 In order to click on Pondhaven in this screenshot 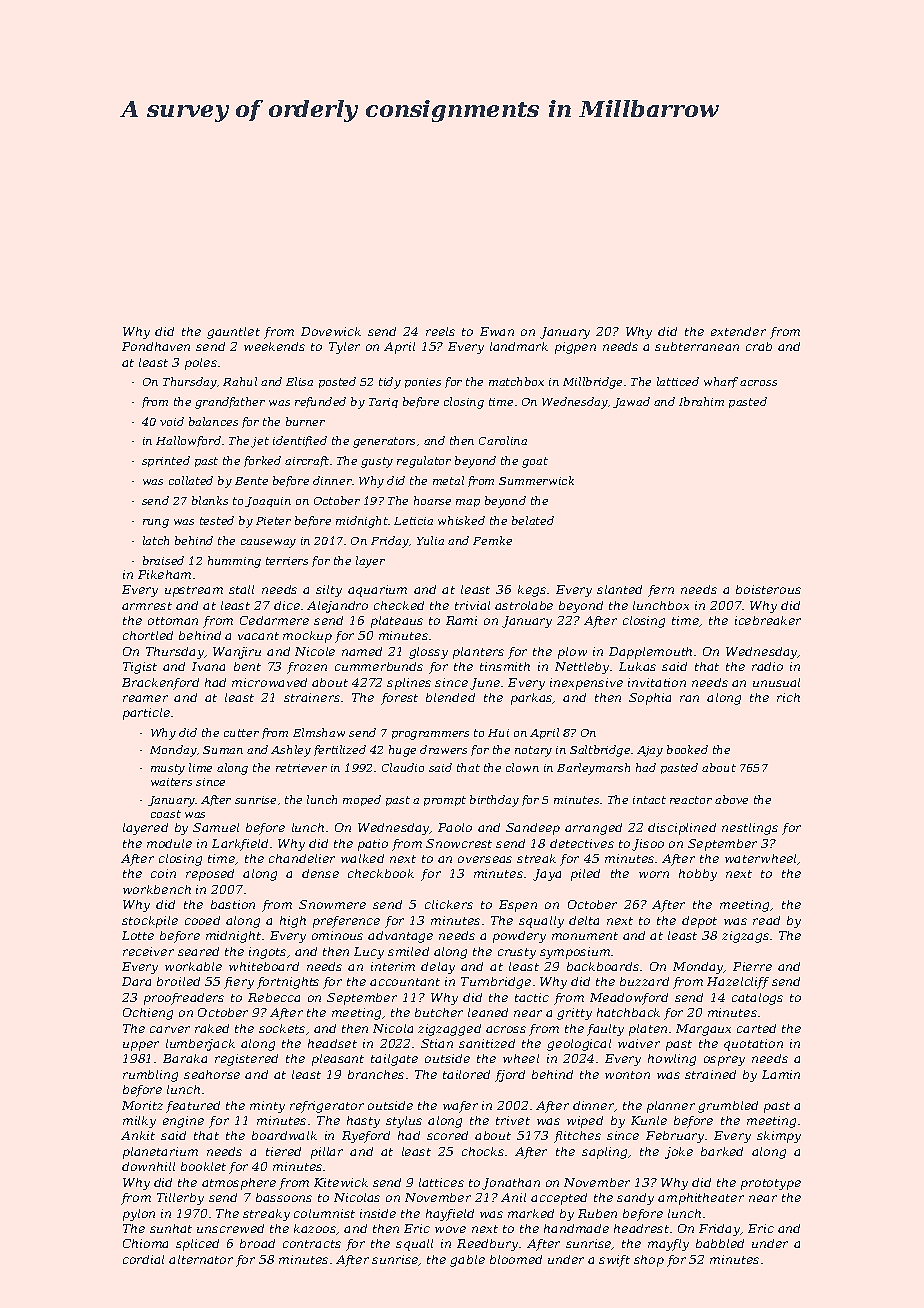, I will do `click(156, 346)`.
